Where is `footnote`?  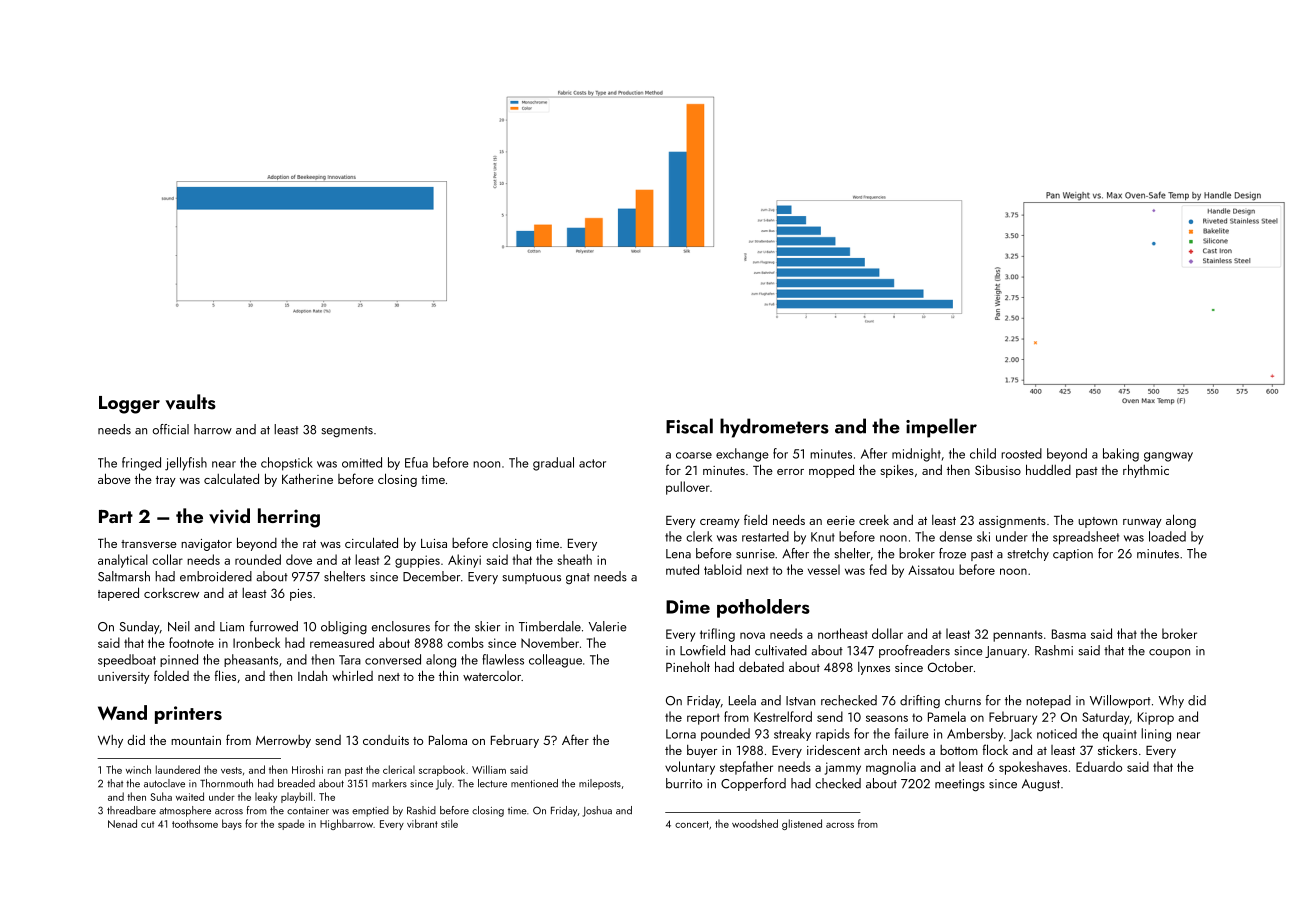 footnote is located at coordinates (191, 642).
